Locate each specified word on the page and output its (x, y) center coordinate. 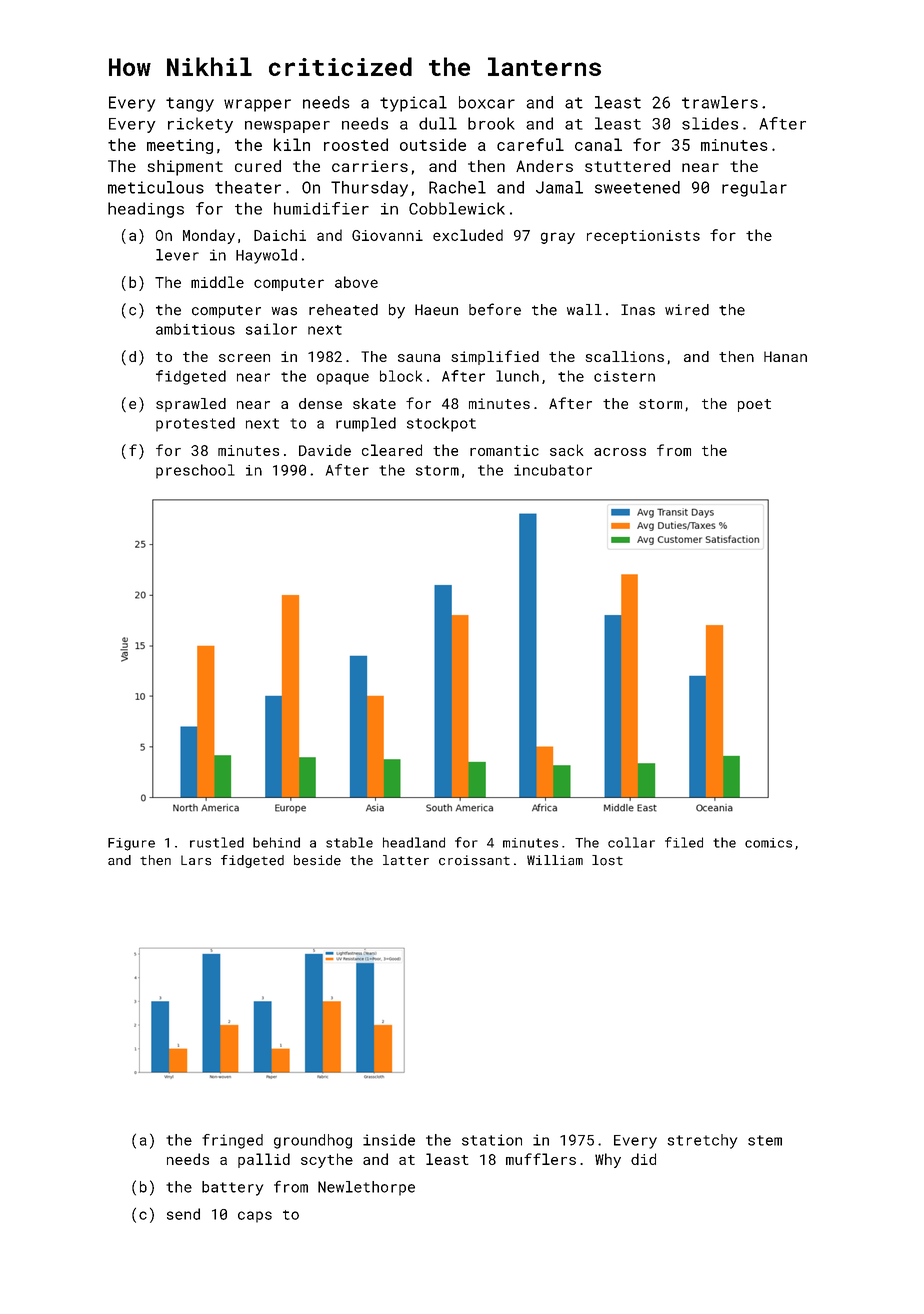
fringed (232, 1141)
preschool (195, 471)
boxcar (487, 102)
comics (768, 843)
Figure (131, 844)
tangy (190, 104)
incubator (553, 470)
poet (754, 405)
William (555, 860)
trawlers (720, 102)
